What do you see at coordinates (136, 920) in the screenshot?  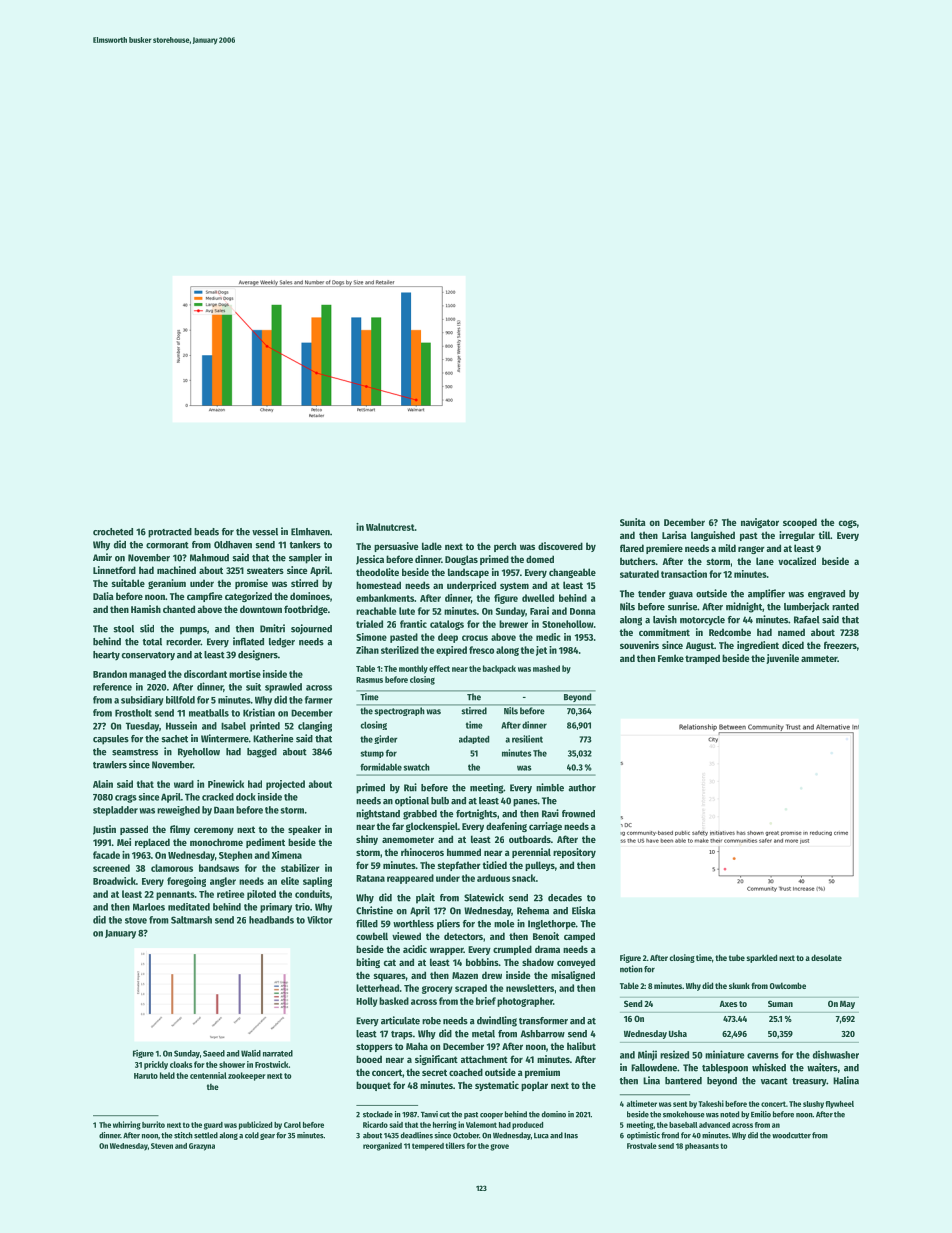 I see `stove` at bounding box center [136, 920].
